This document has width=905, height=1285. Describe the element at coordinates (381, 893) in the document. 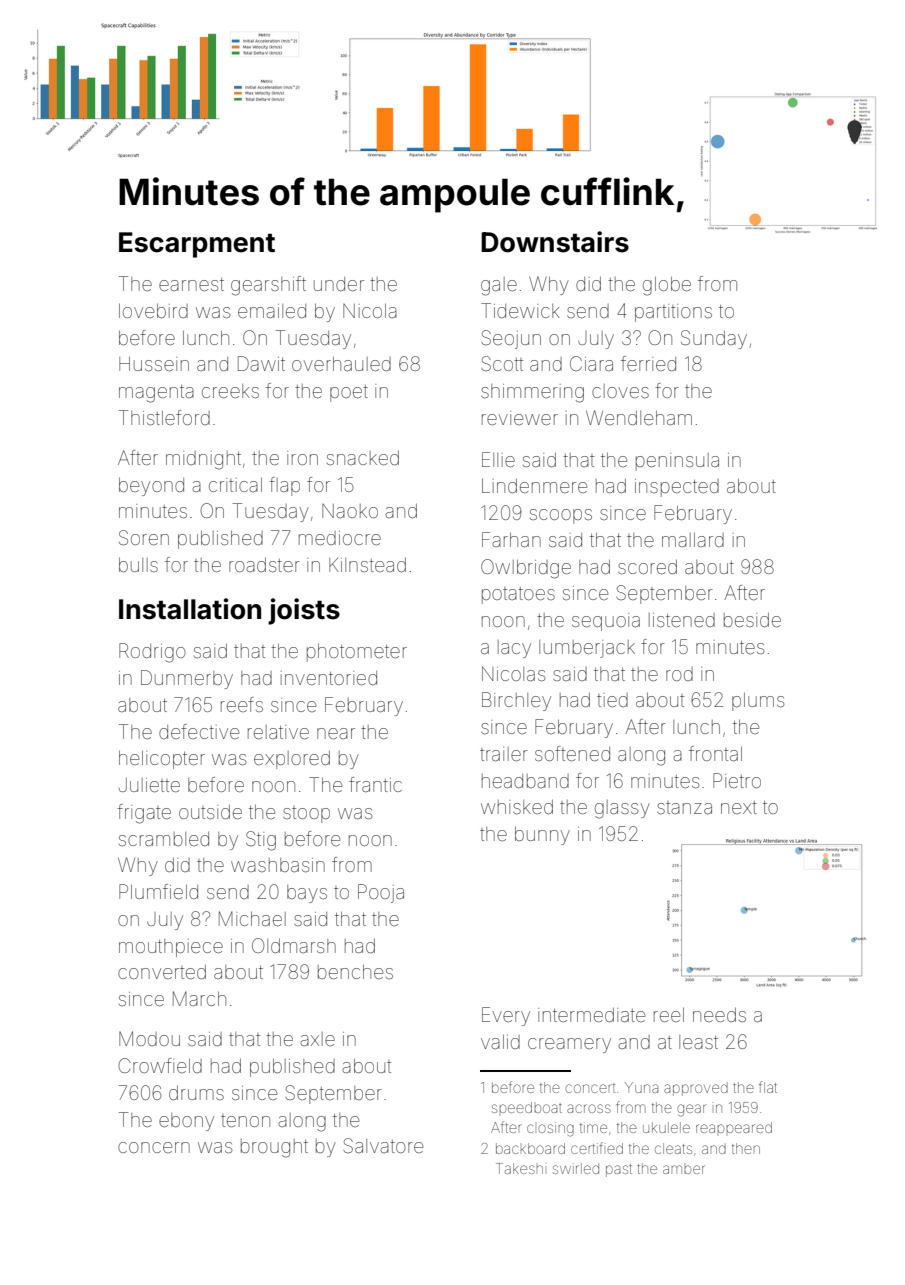

I see `Pooja` at that location.
